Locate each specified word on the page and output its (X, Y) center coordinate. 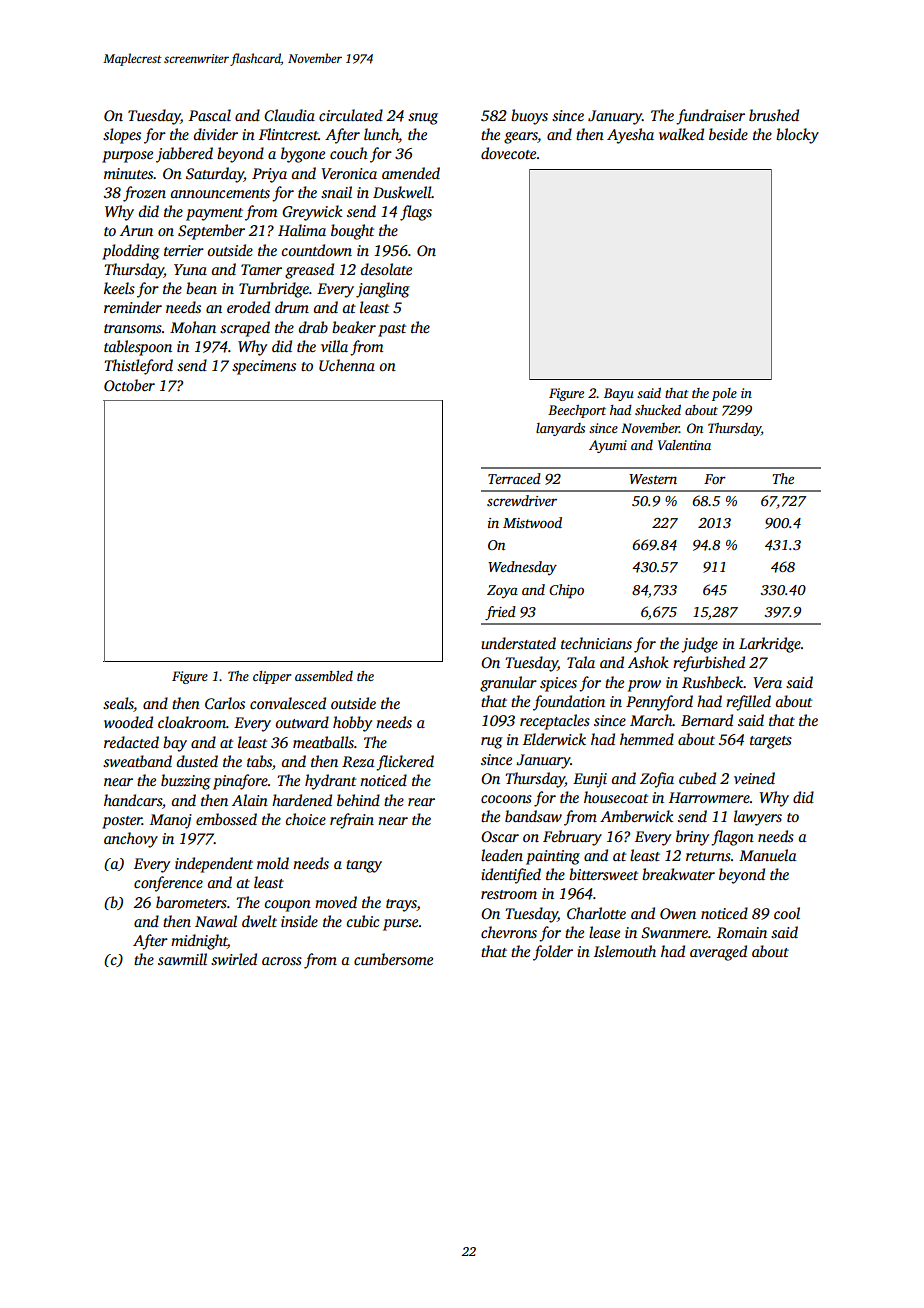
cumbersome (393, 959)
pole (724, 394)
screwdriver (522, 500)
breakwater (678, 874)
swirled (234, 959)
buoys (529, 117)
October (129, 385)
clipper (272, 677)
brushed (774, 115)
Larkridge (770, 645)
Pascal (210, 115)
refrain (352, 821)
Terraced (514, 478)
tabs (259, 761)
